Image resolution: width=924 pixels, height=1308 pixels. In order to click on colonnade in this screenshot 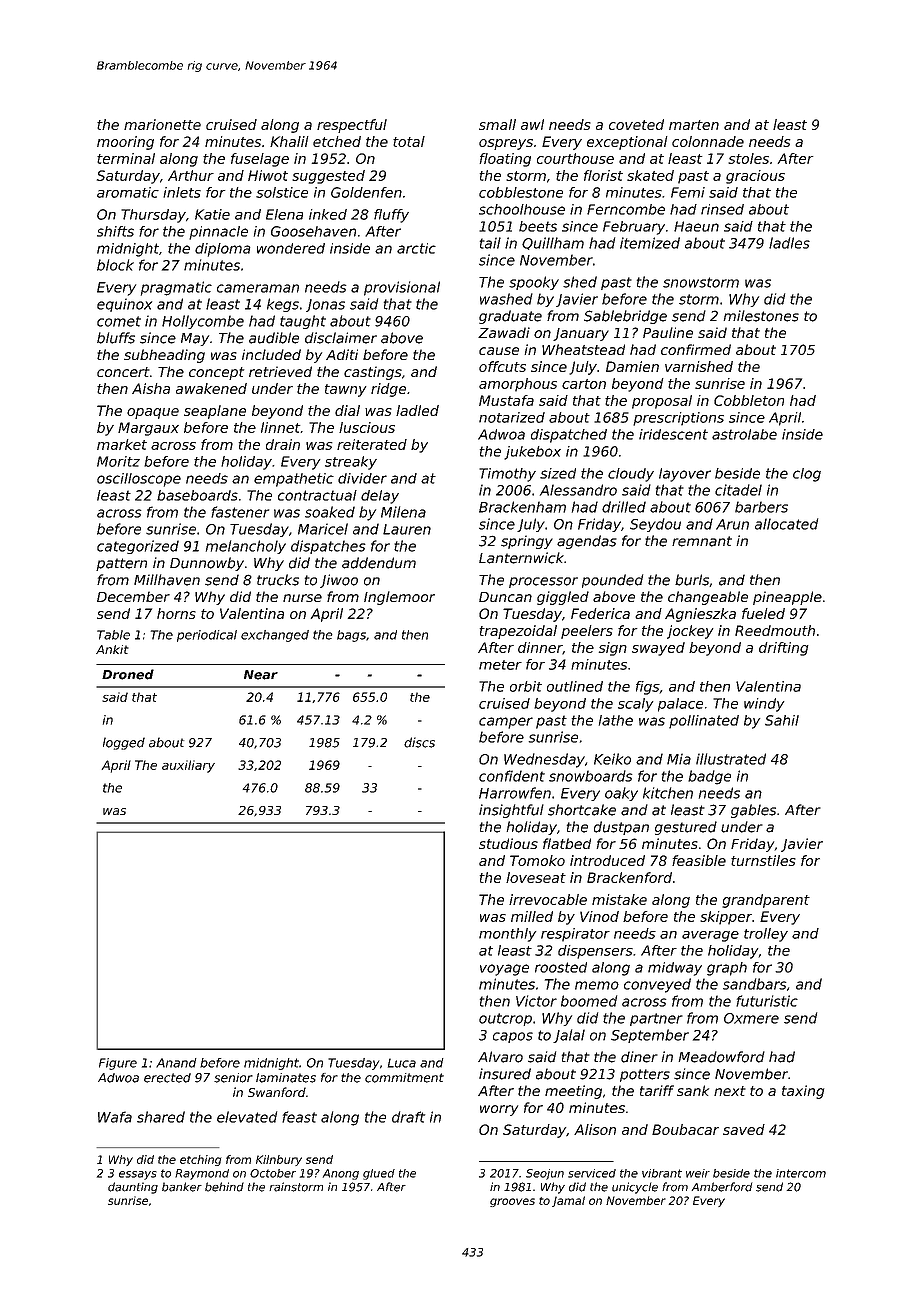, I will do `click(708, 141)`.
